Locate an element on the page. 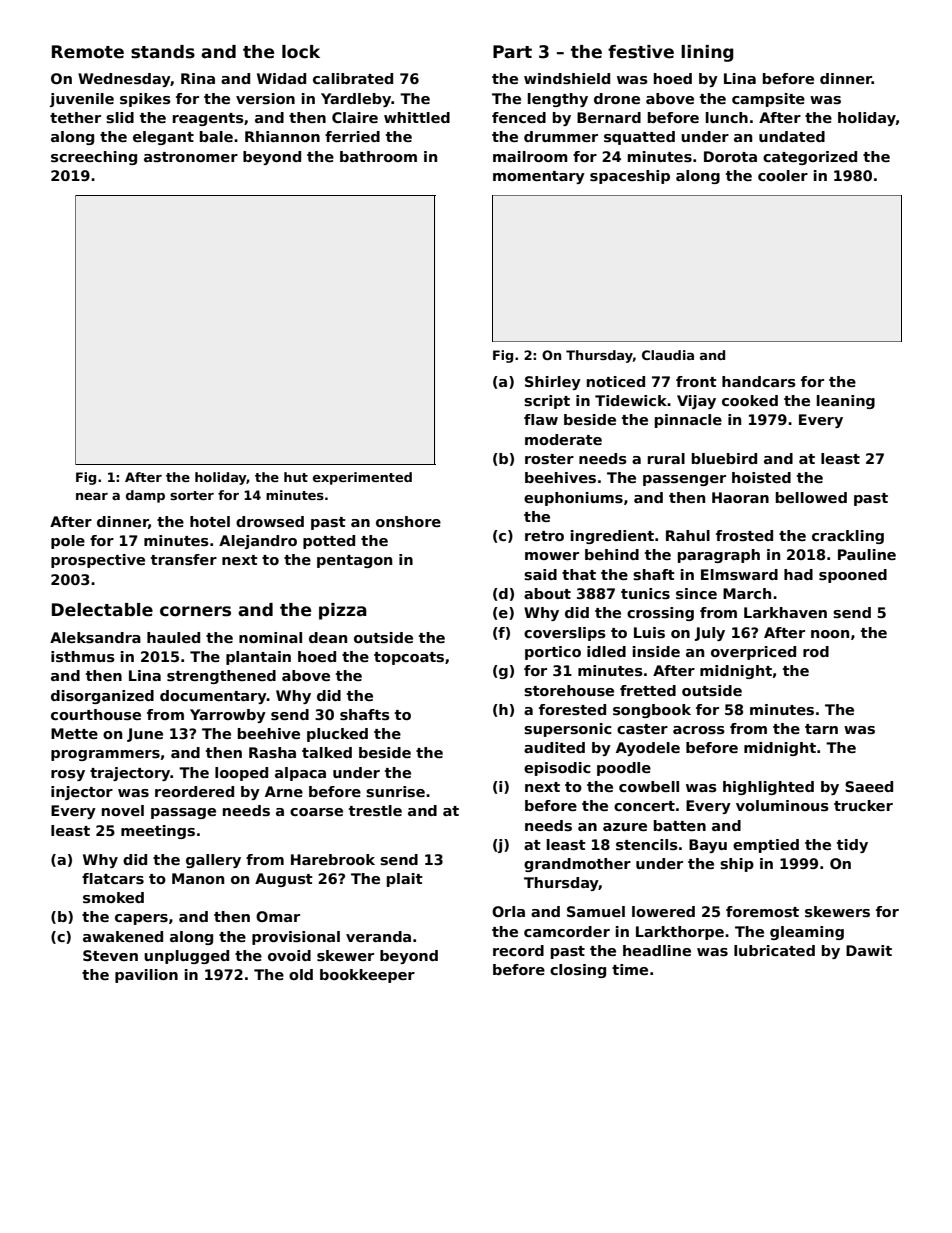 The image size is (952, 1233). momentary is located at coordinates (539, 177).
